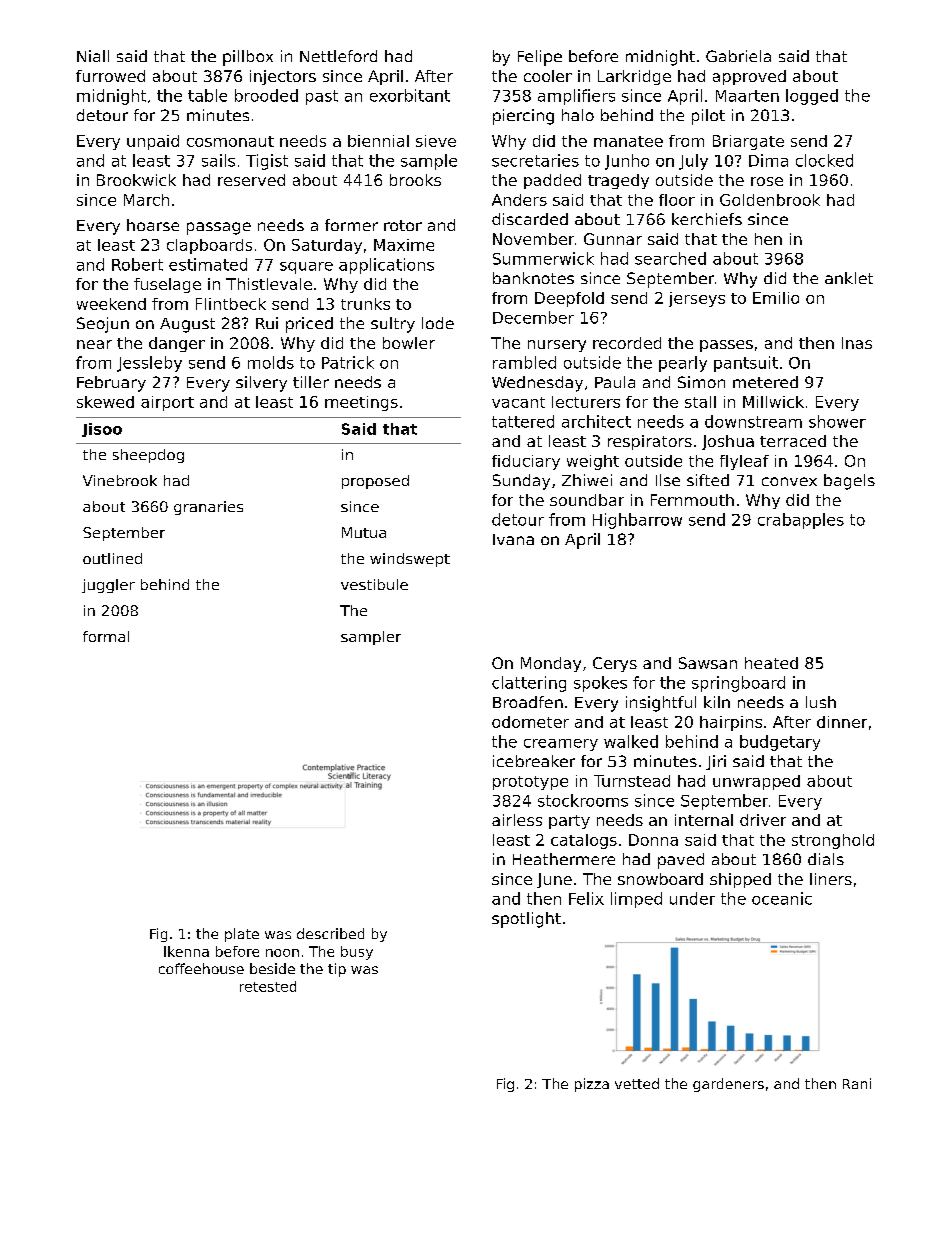 Image resolution: width=952 pixels, height=1233 pixels. Describe the element at coordinates (393, 325) in the screenshot. I see `sultry` at that location.
